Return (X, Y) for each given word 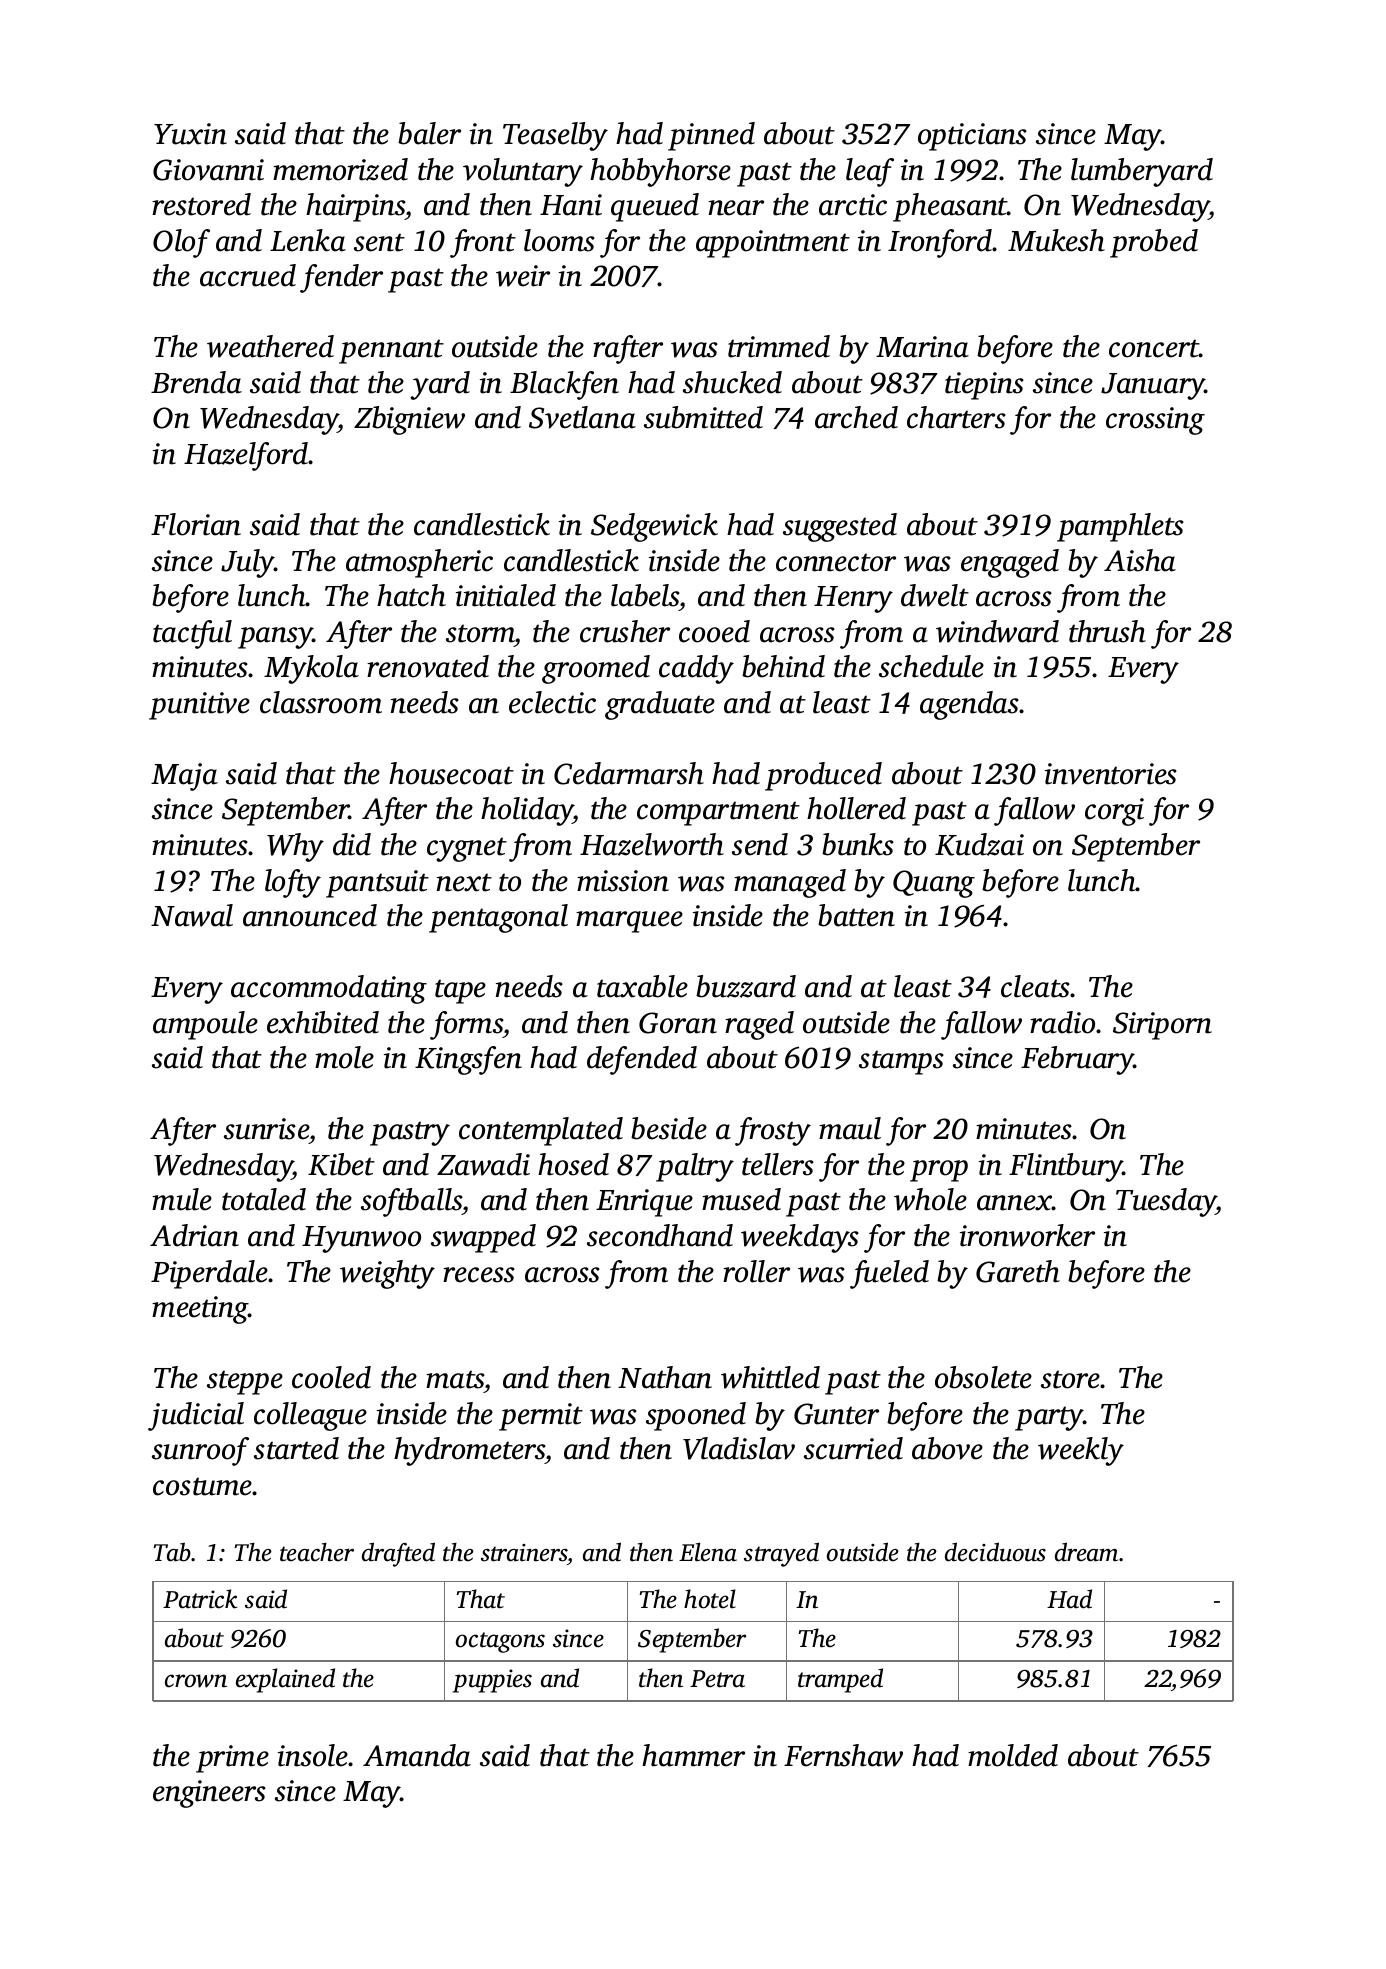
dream (1086, 1552)
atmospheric (419, 563)
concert (1154, 348)
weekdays (800, 1238)
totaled (264, 1199)
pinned (711, 136)
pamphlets (1120, 527)
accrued (248, 275)
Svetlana (582, 417)
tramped (840, 1680)
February (1077, 1060)
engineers (209, 1794)
